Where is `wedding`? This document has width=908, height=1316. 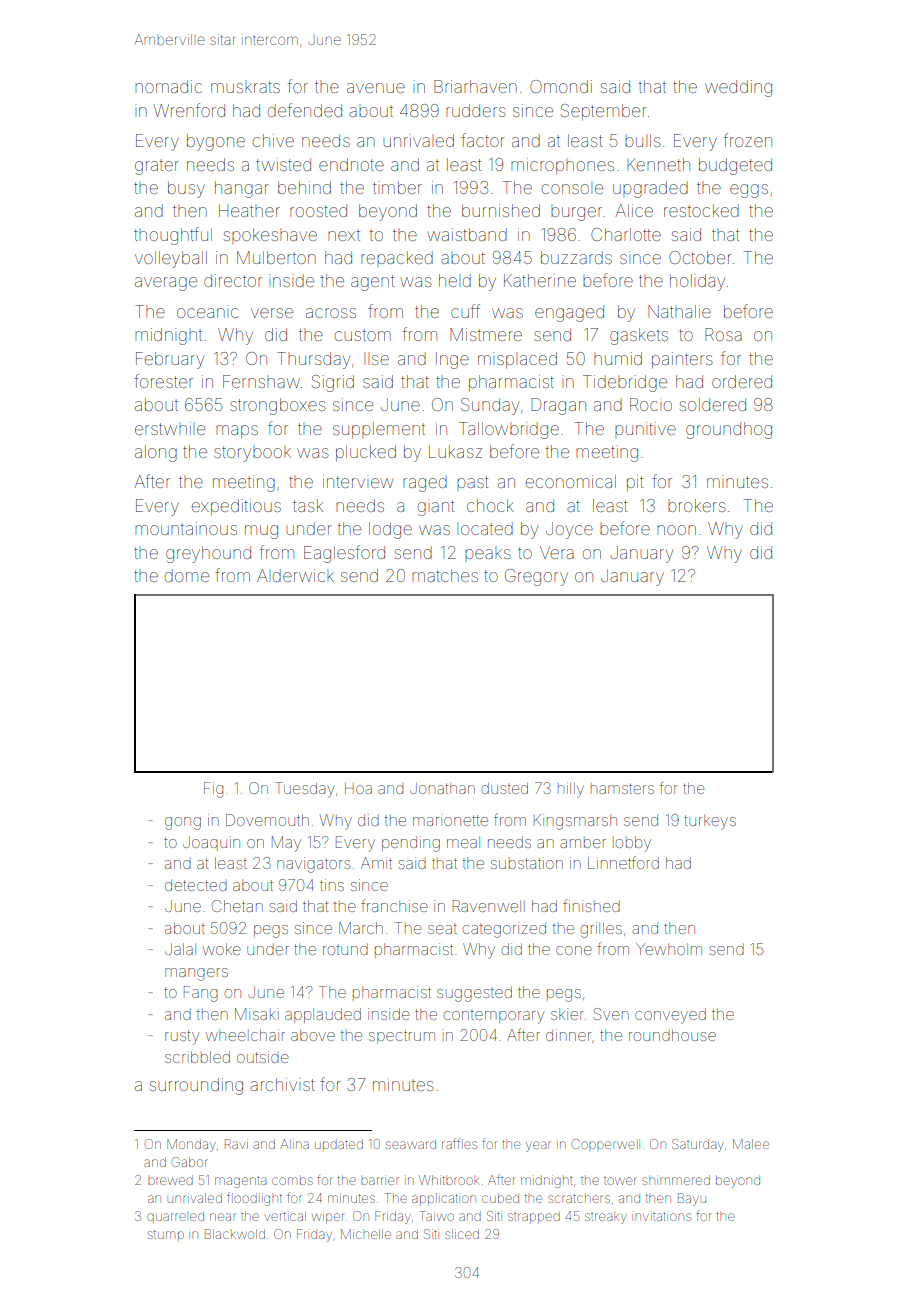
wedding is located at coordinates (738, 88).
